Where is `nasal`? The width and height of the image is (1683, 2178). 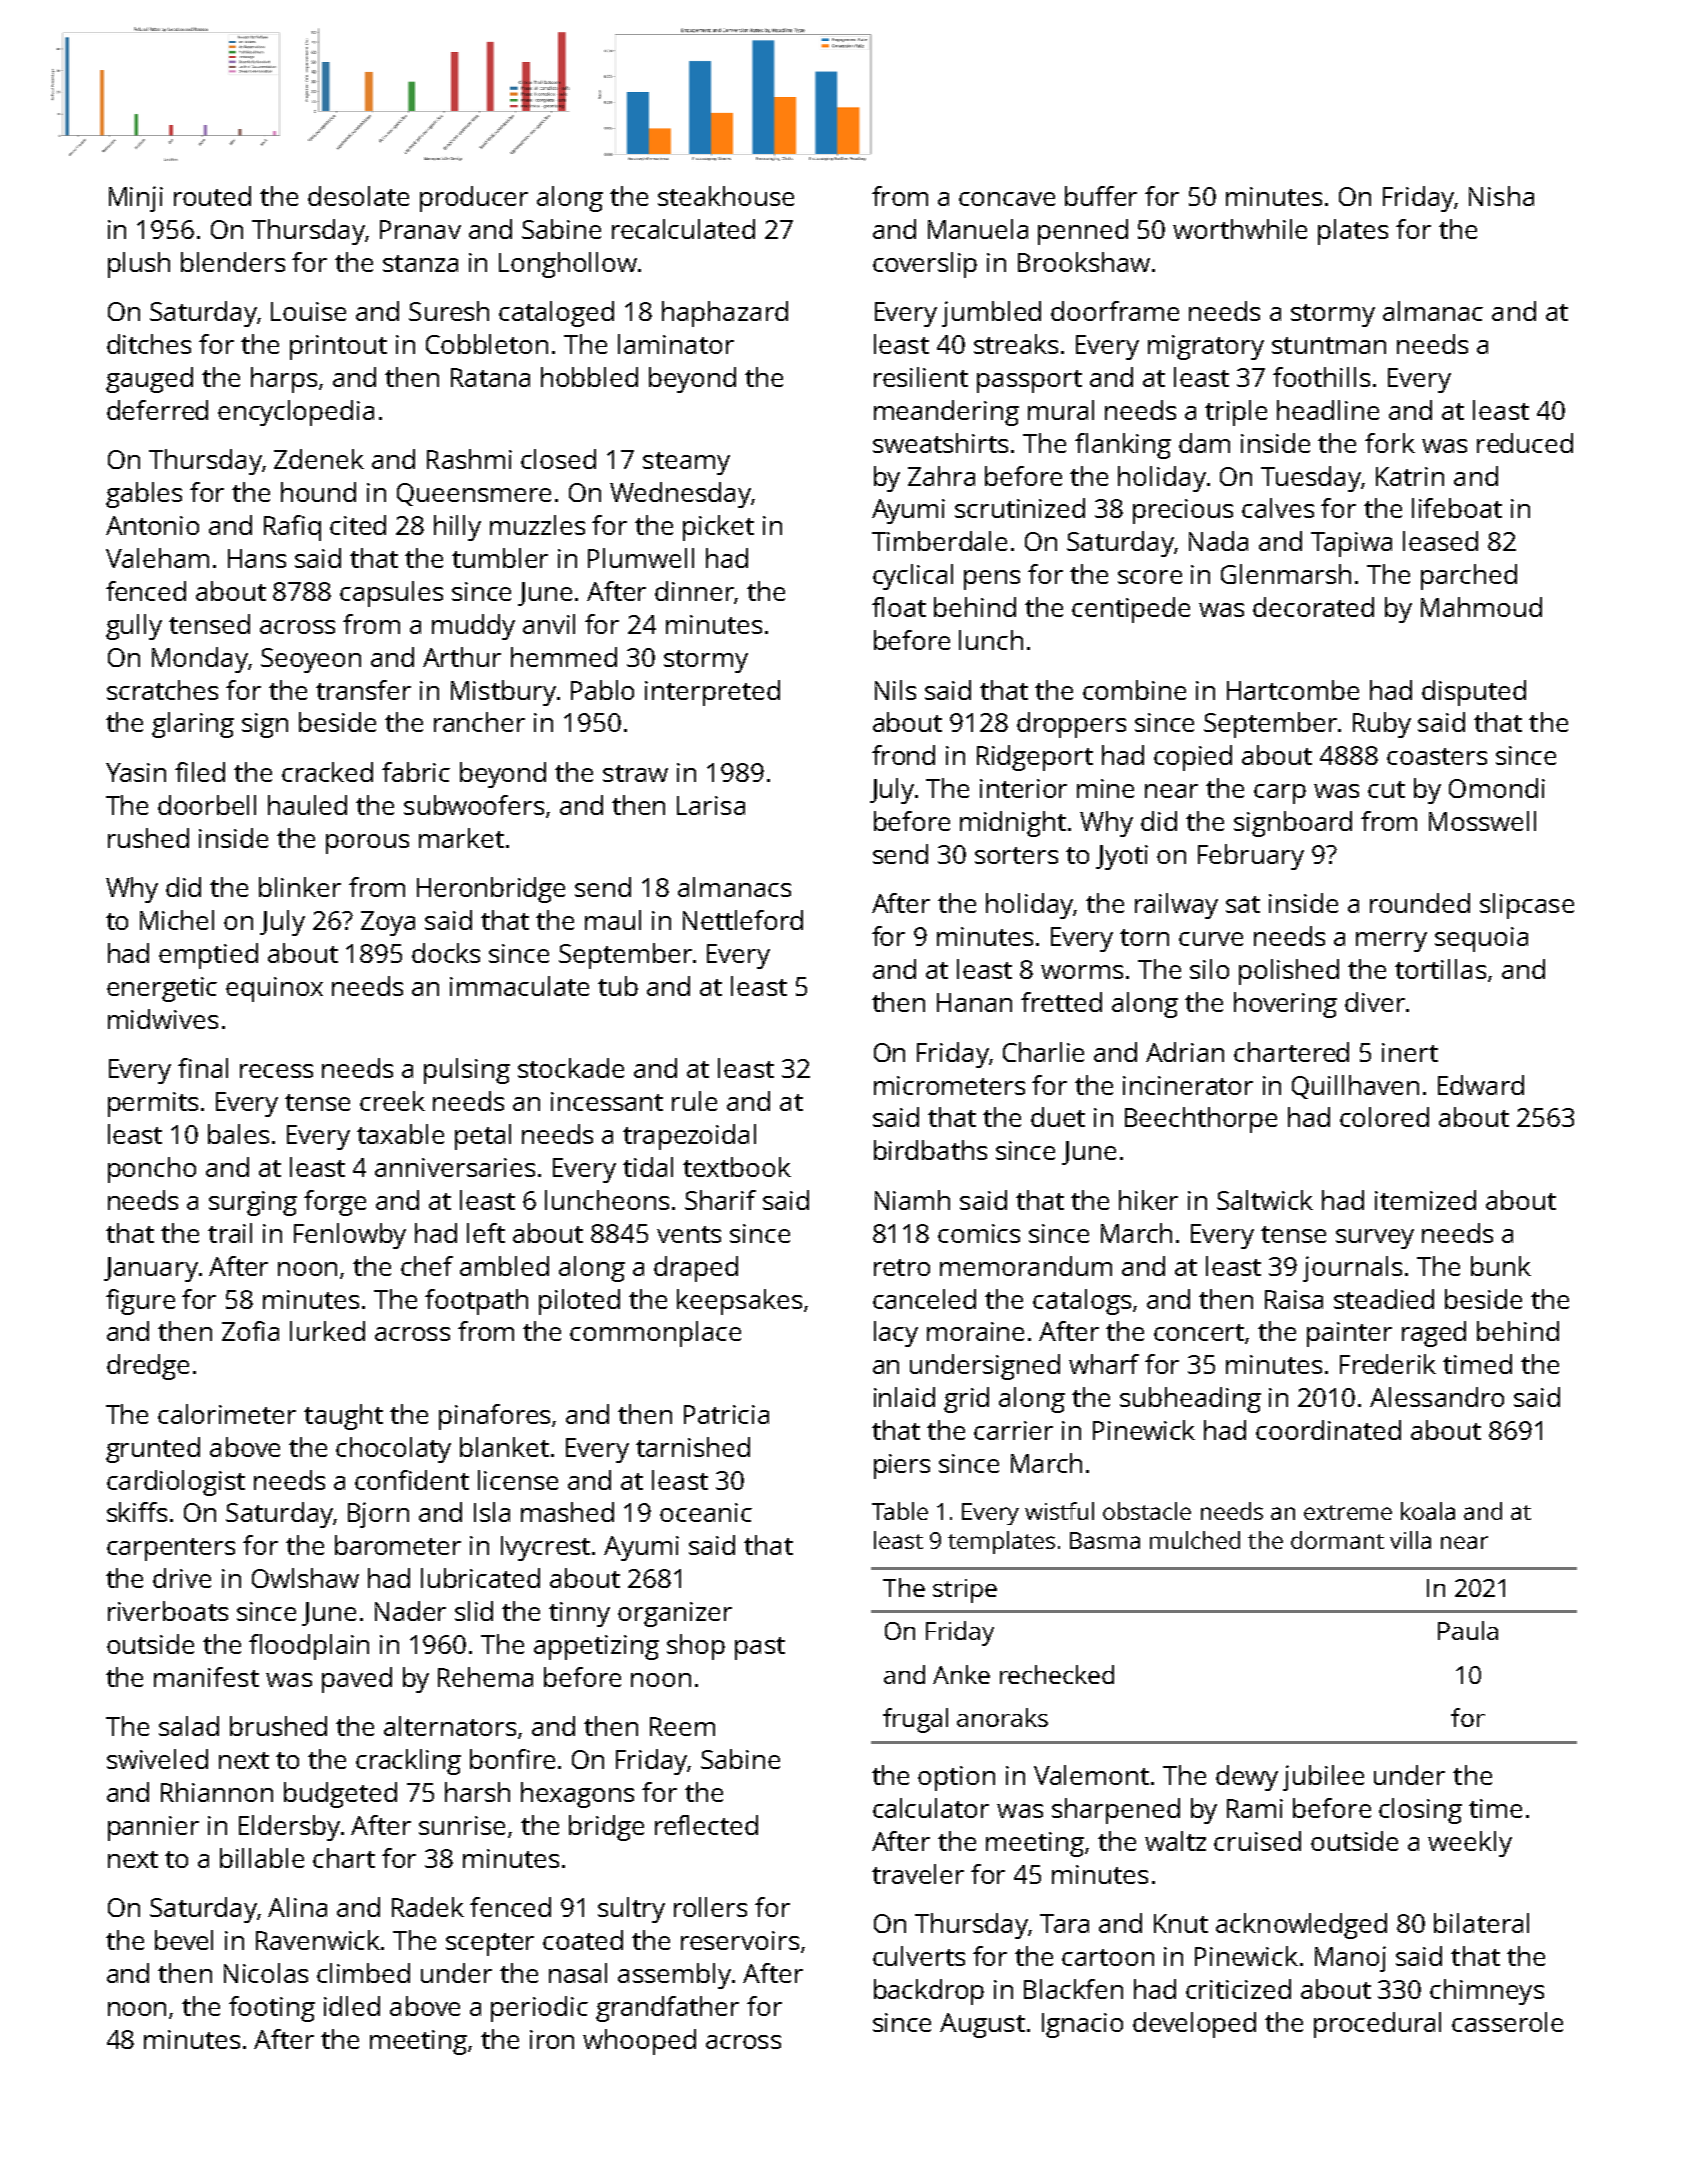
nasal is located at coordinates (578, 1973).
